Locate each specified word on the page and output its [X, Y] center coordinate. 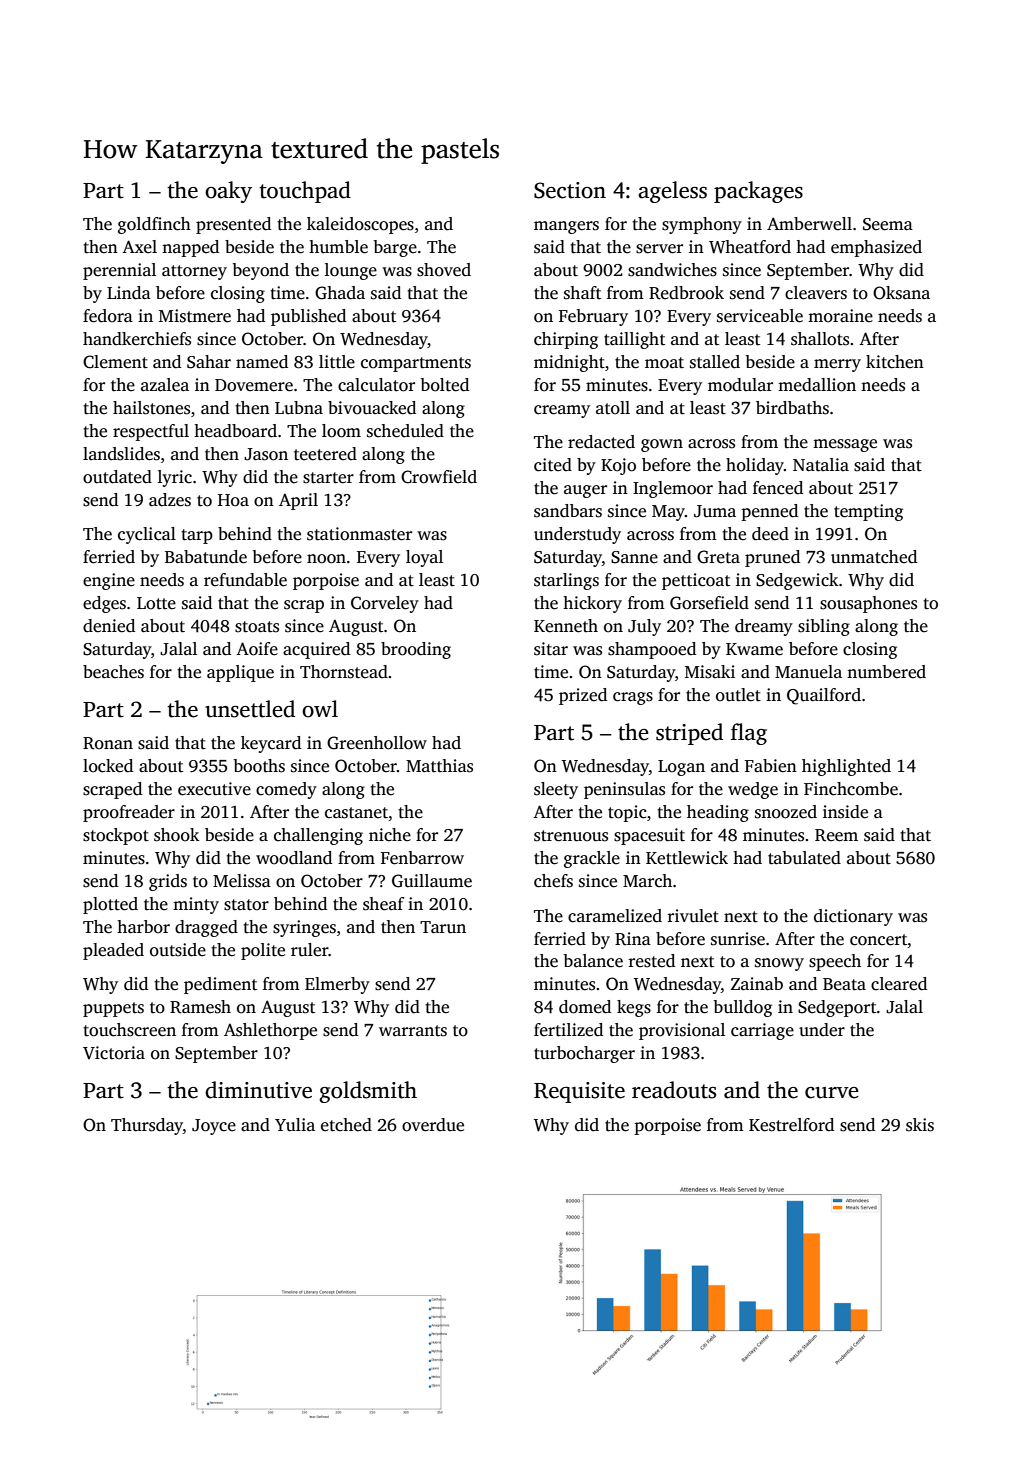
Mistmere [195, 316]
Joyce [214, 1127]
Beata [844, 984]
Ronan [108, 743]
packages [758, 192]
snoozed [786, 812]
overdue [433, 1125]
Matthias [439, 766]
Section [570, 190]
